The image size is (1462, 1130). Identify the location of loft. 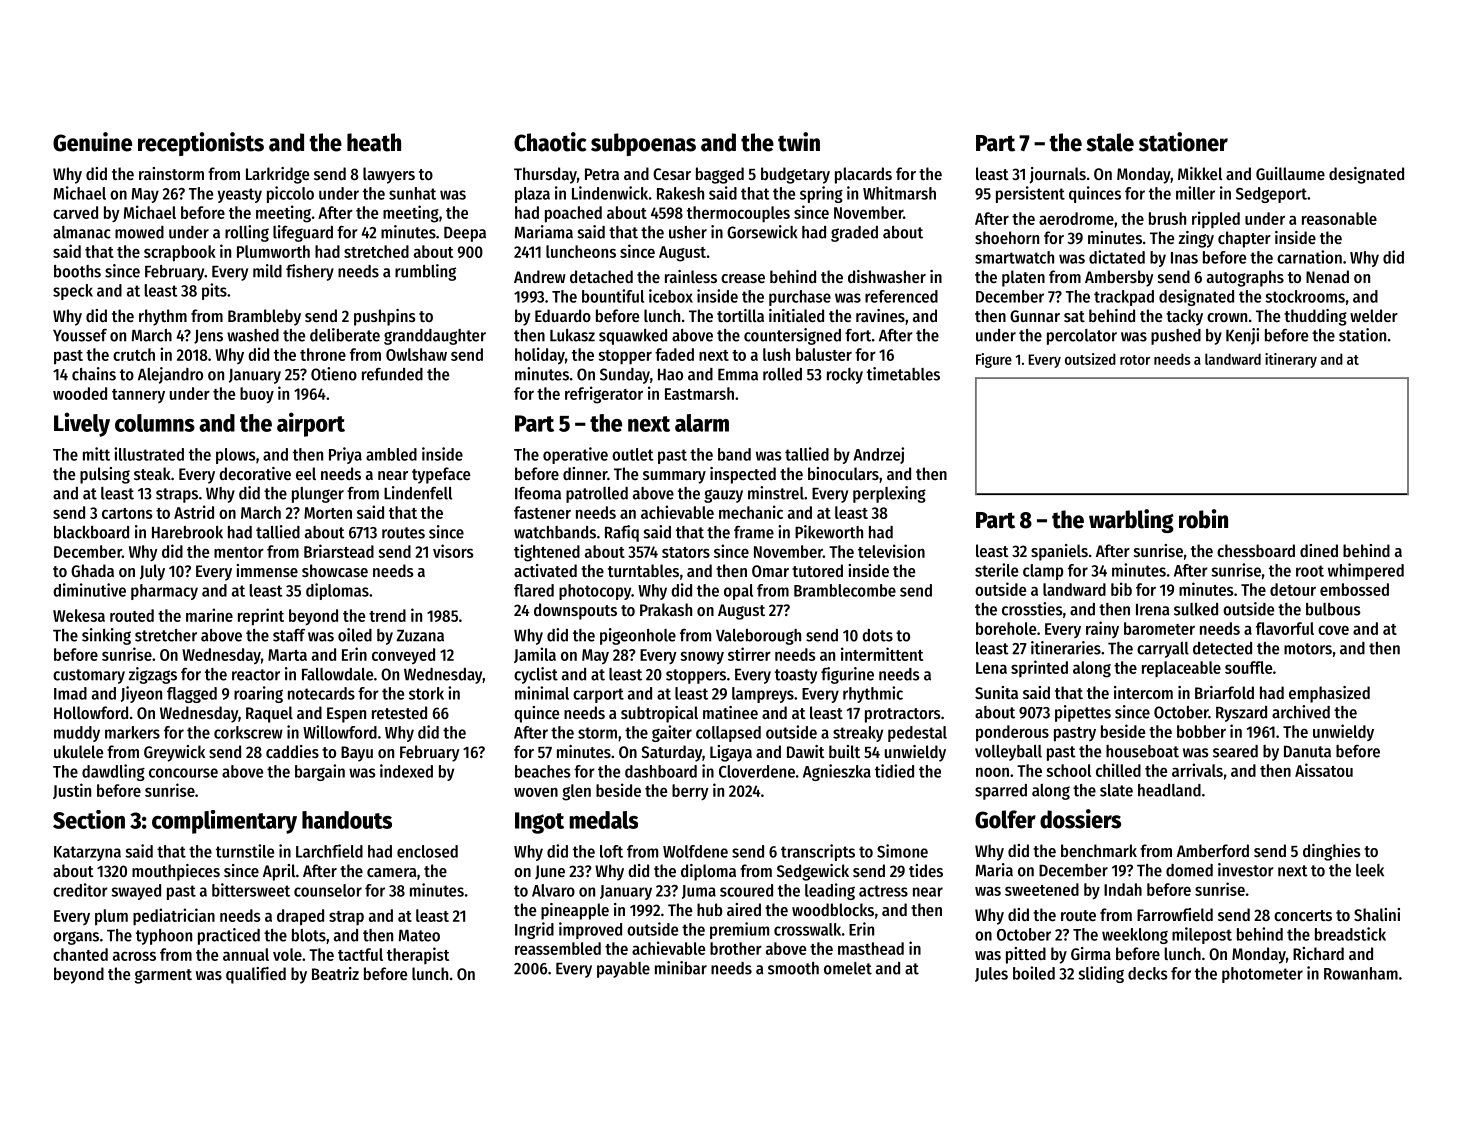
(611, 851).
